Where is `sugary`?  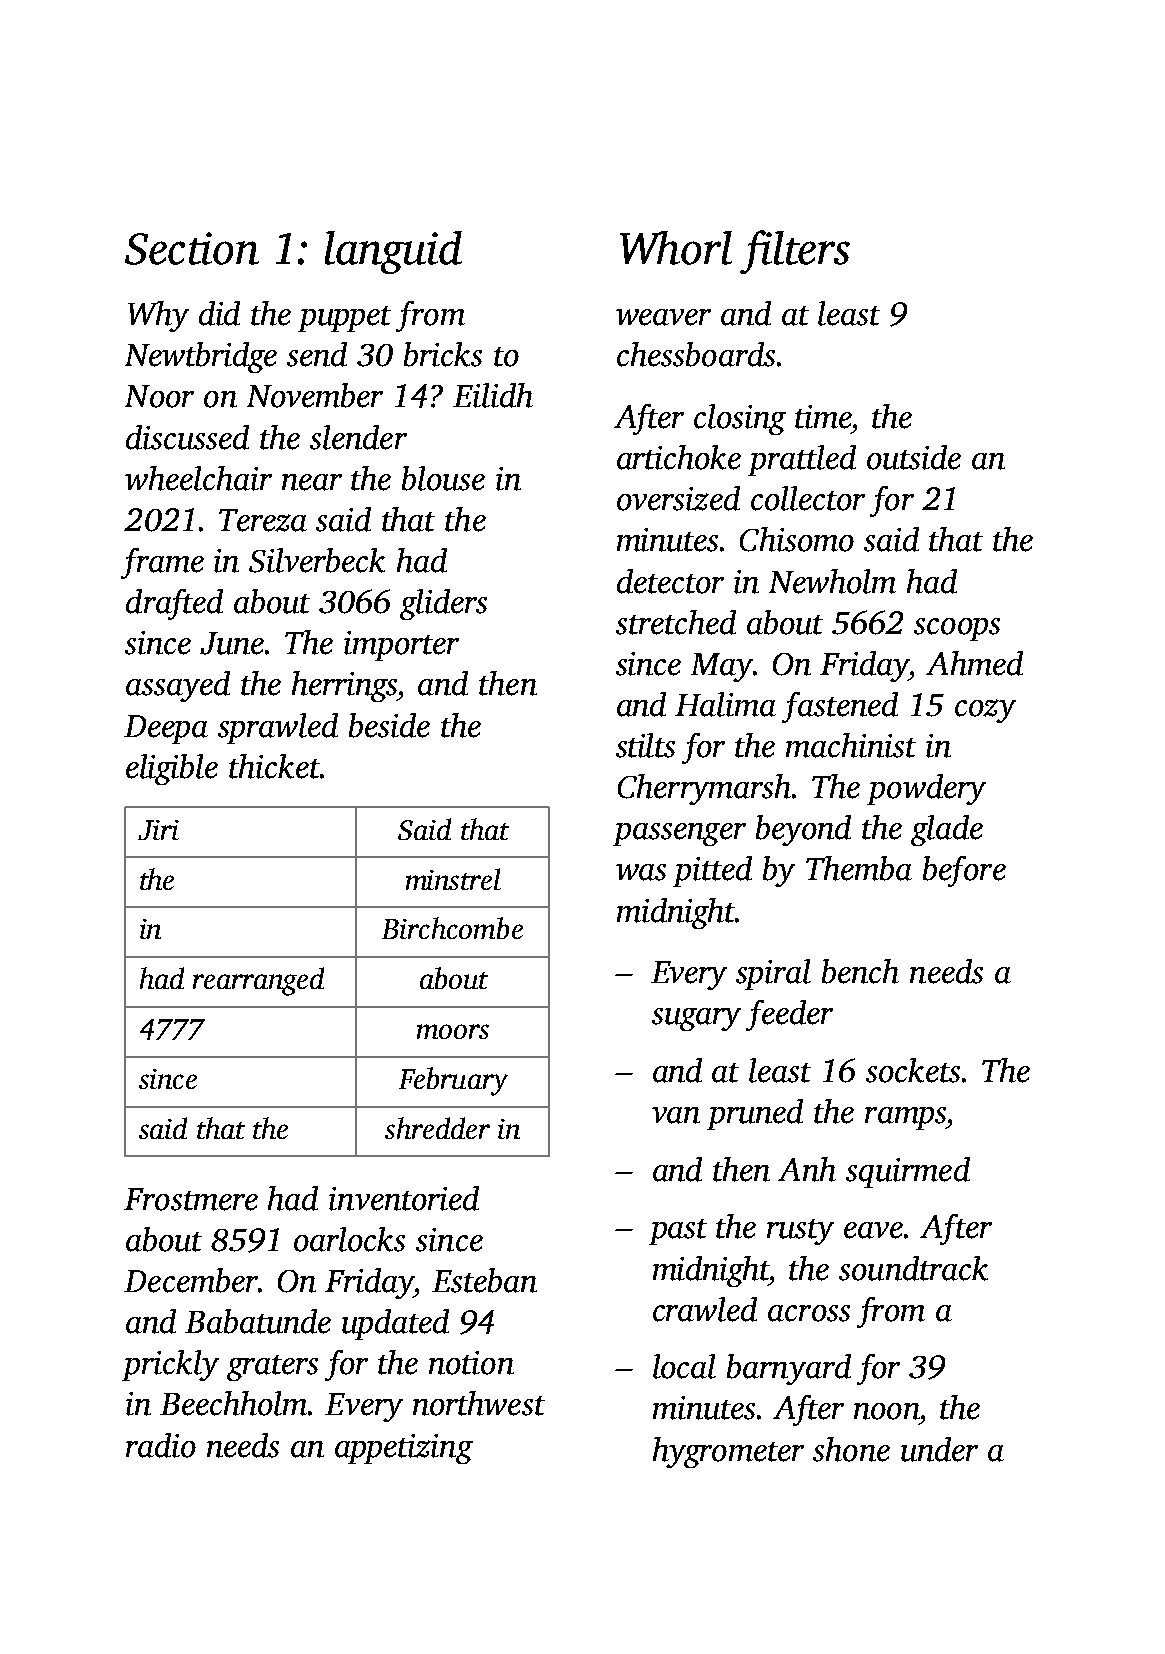
sugary is located at coordinates (696, 1019).
